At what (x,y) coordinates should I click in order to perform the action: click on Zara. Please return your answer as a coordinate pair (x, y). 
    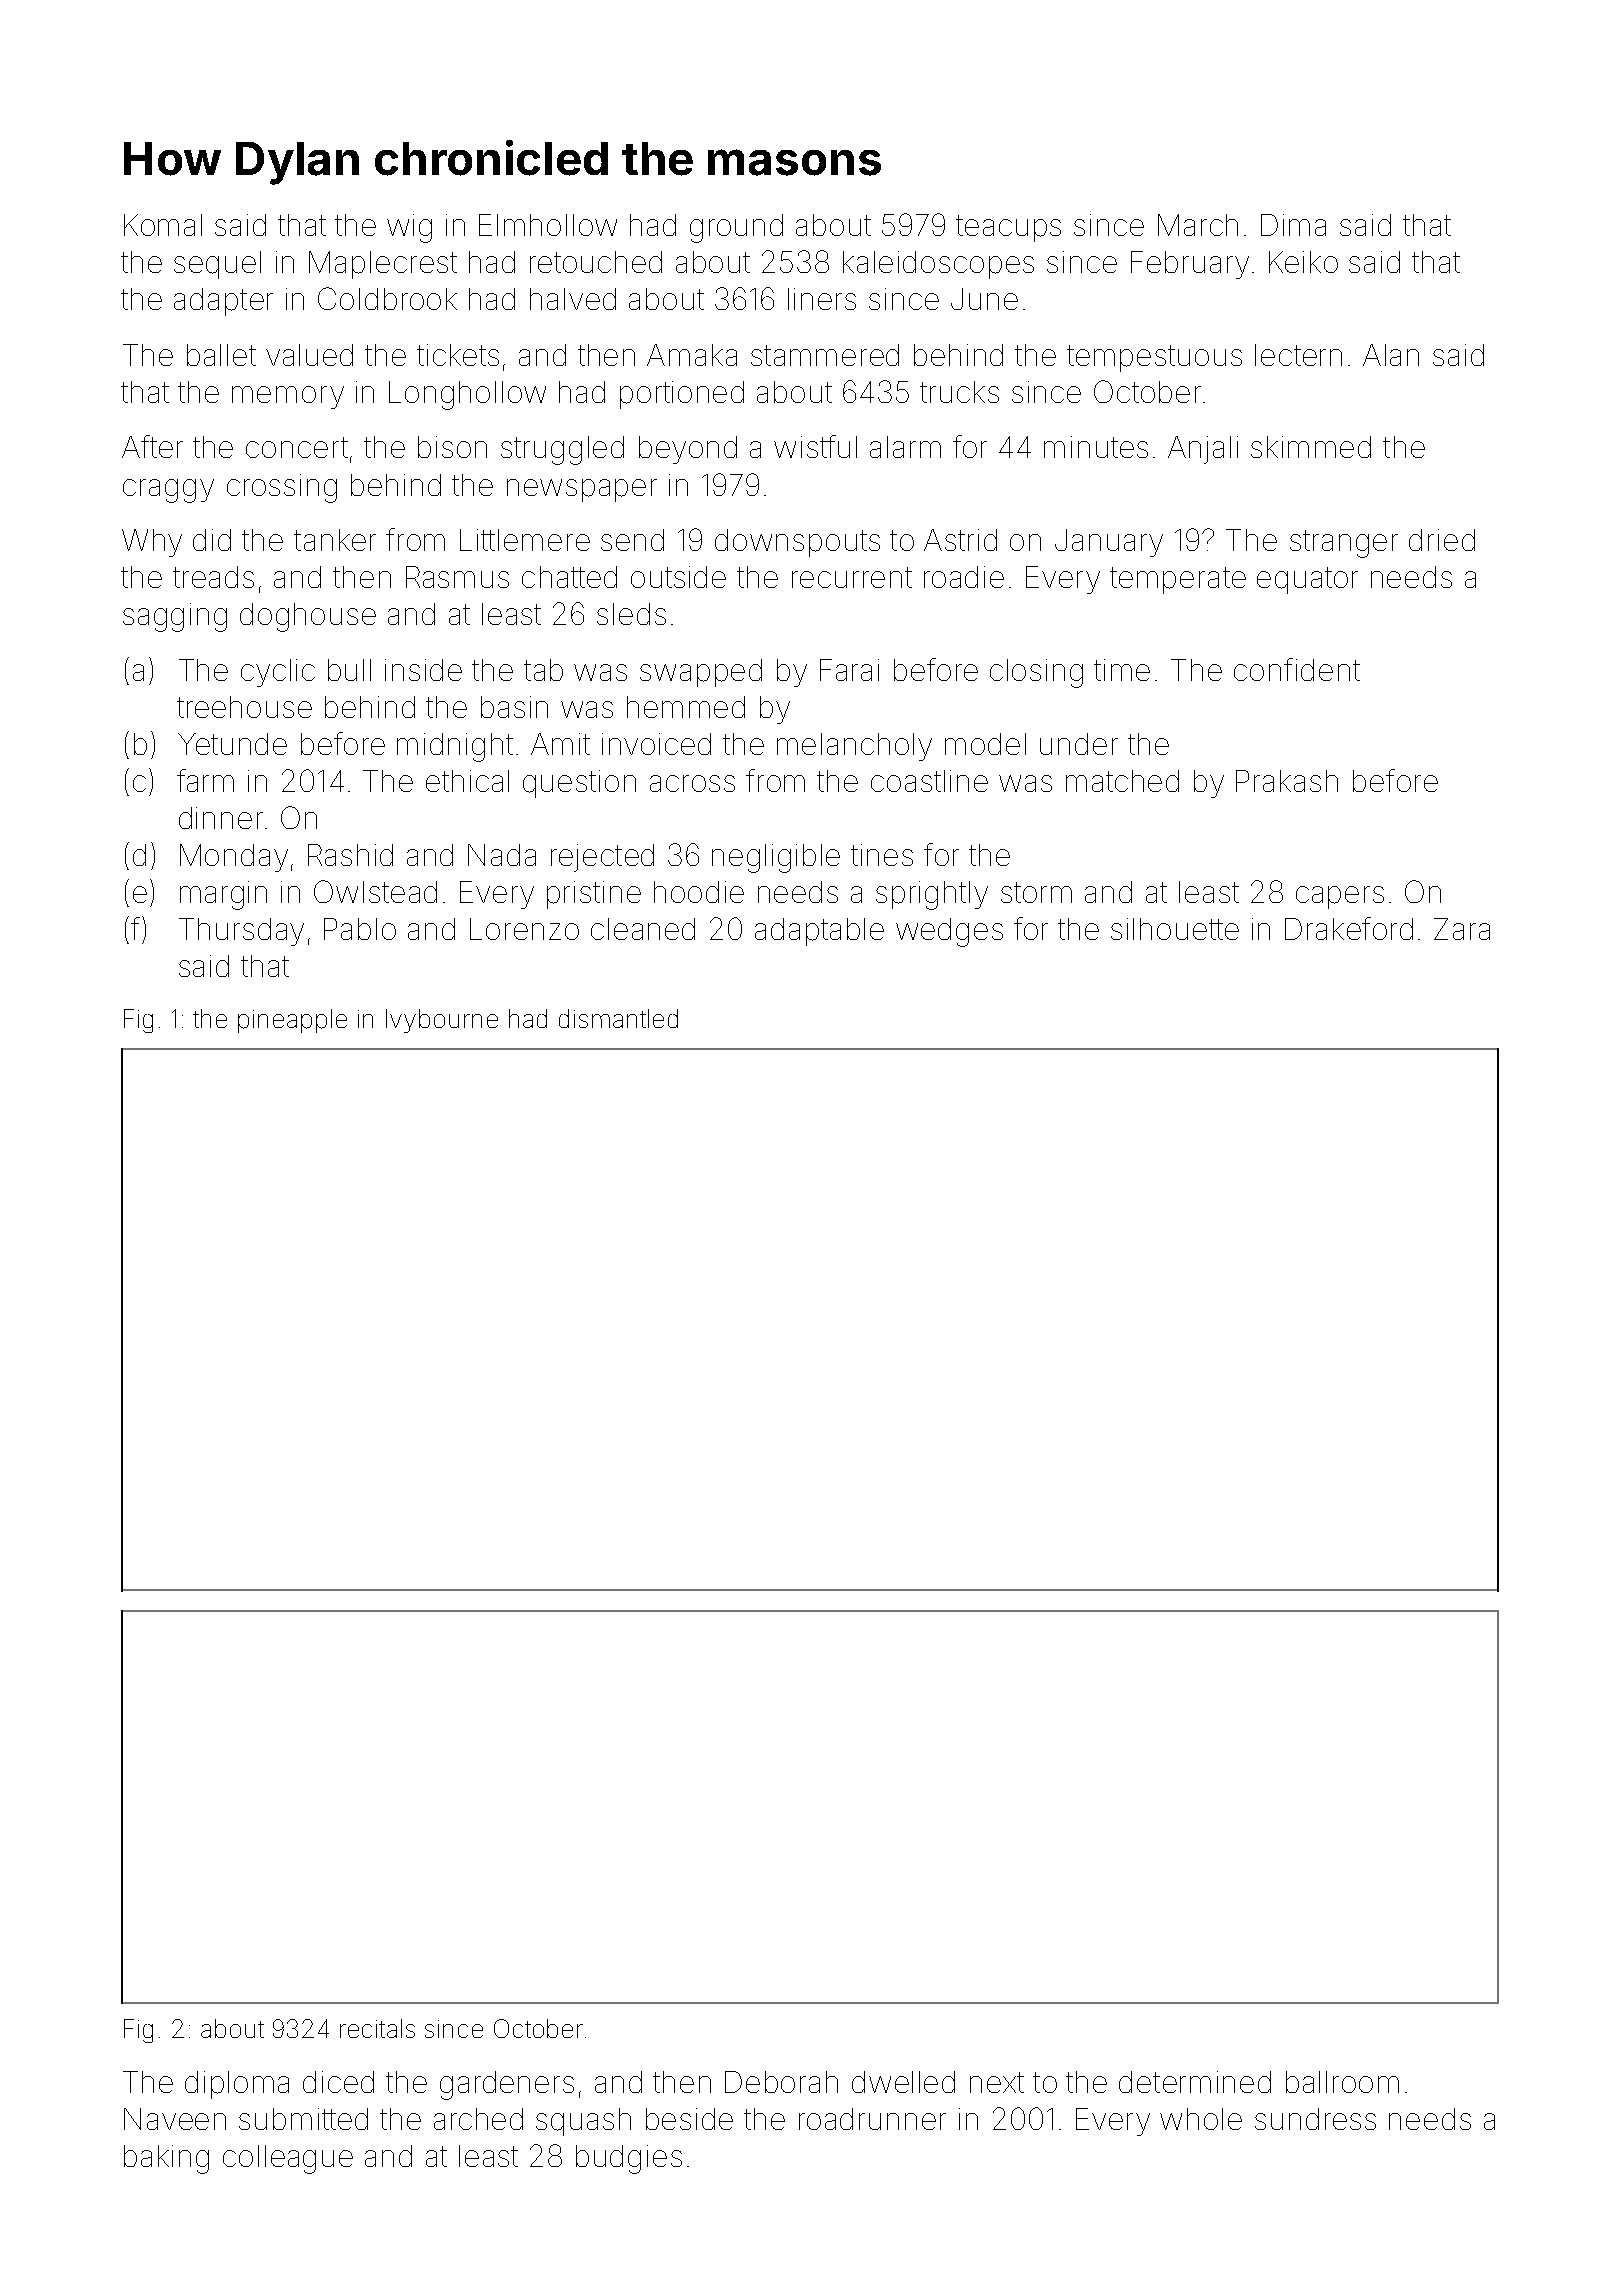
    Looking at the image, I should click on (1462, 929).
